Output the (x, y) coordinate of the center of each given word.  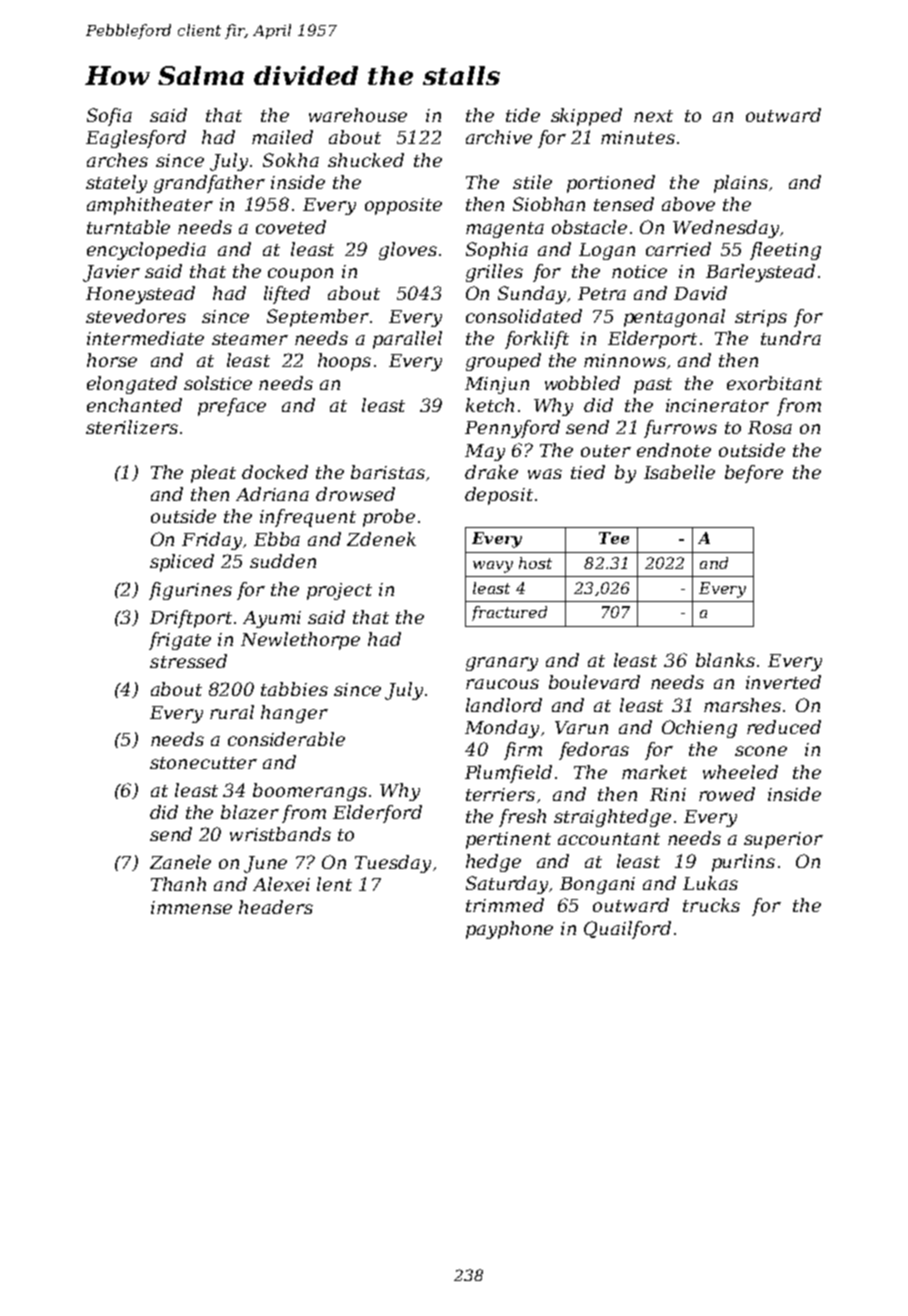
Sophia (497, 251)
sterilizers (132, 427)
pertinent (508, 840)
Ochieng (699, 729)
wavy (493, 567)
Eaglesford (136, 139)
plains (741, 184)
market (654, 772)
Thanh (178, 884)
